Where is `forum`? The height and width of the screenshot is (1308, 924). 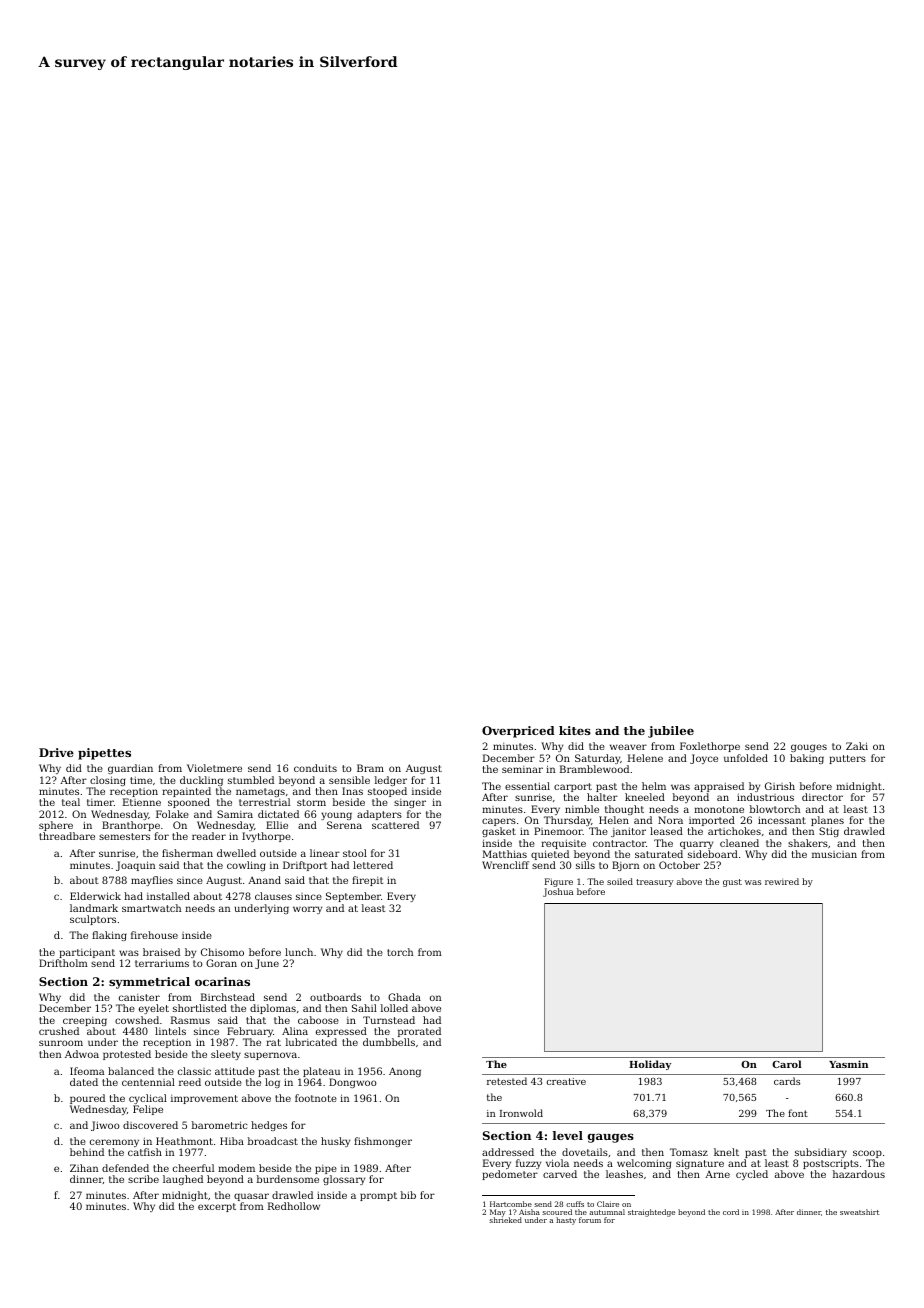 forum is located at coordinates (590, 1220).
